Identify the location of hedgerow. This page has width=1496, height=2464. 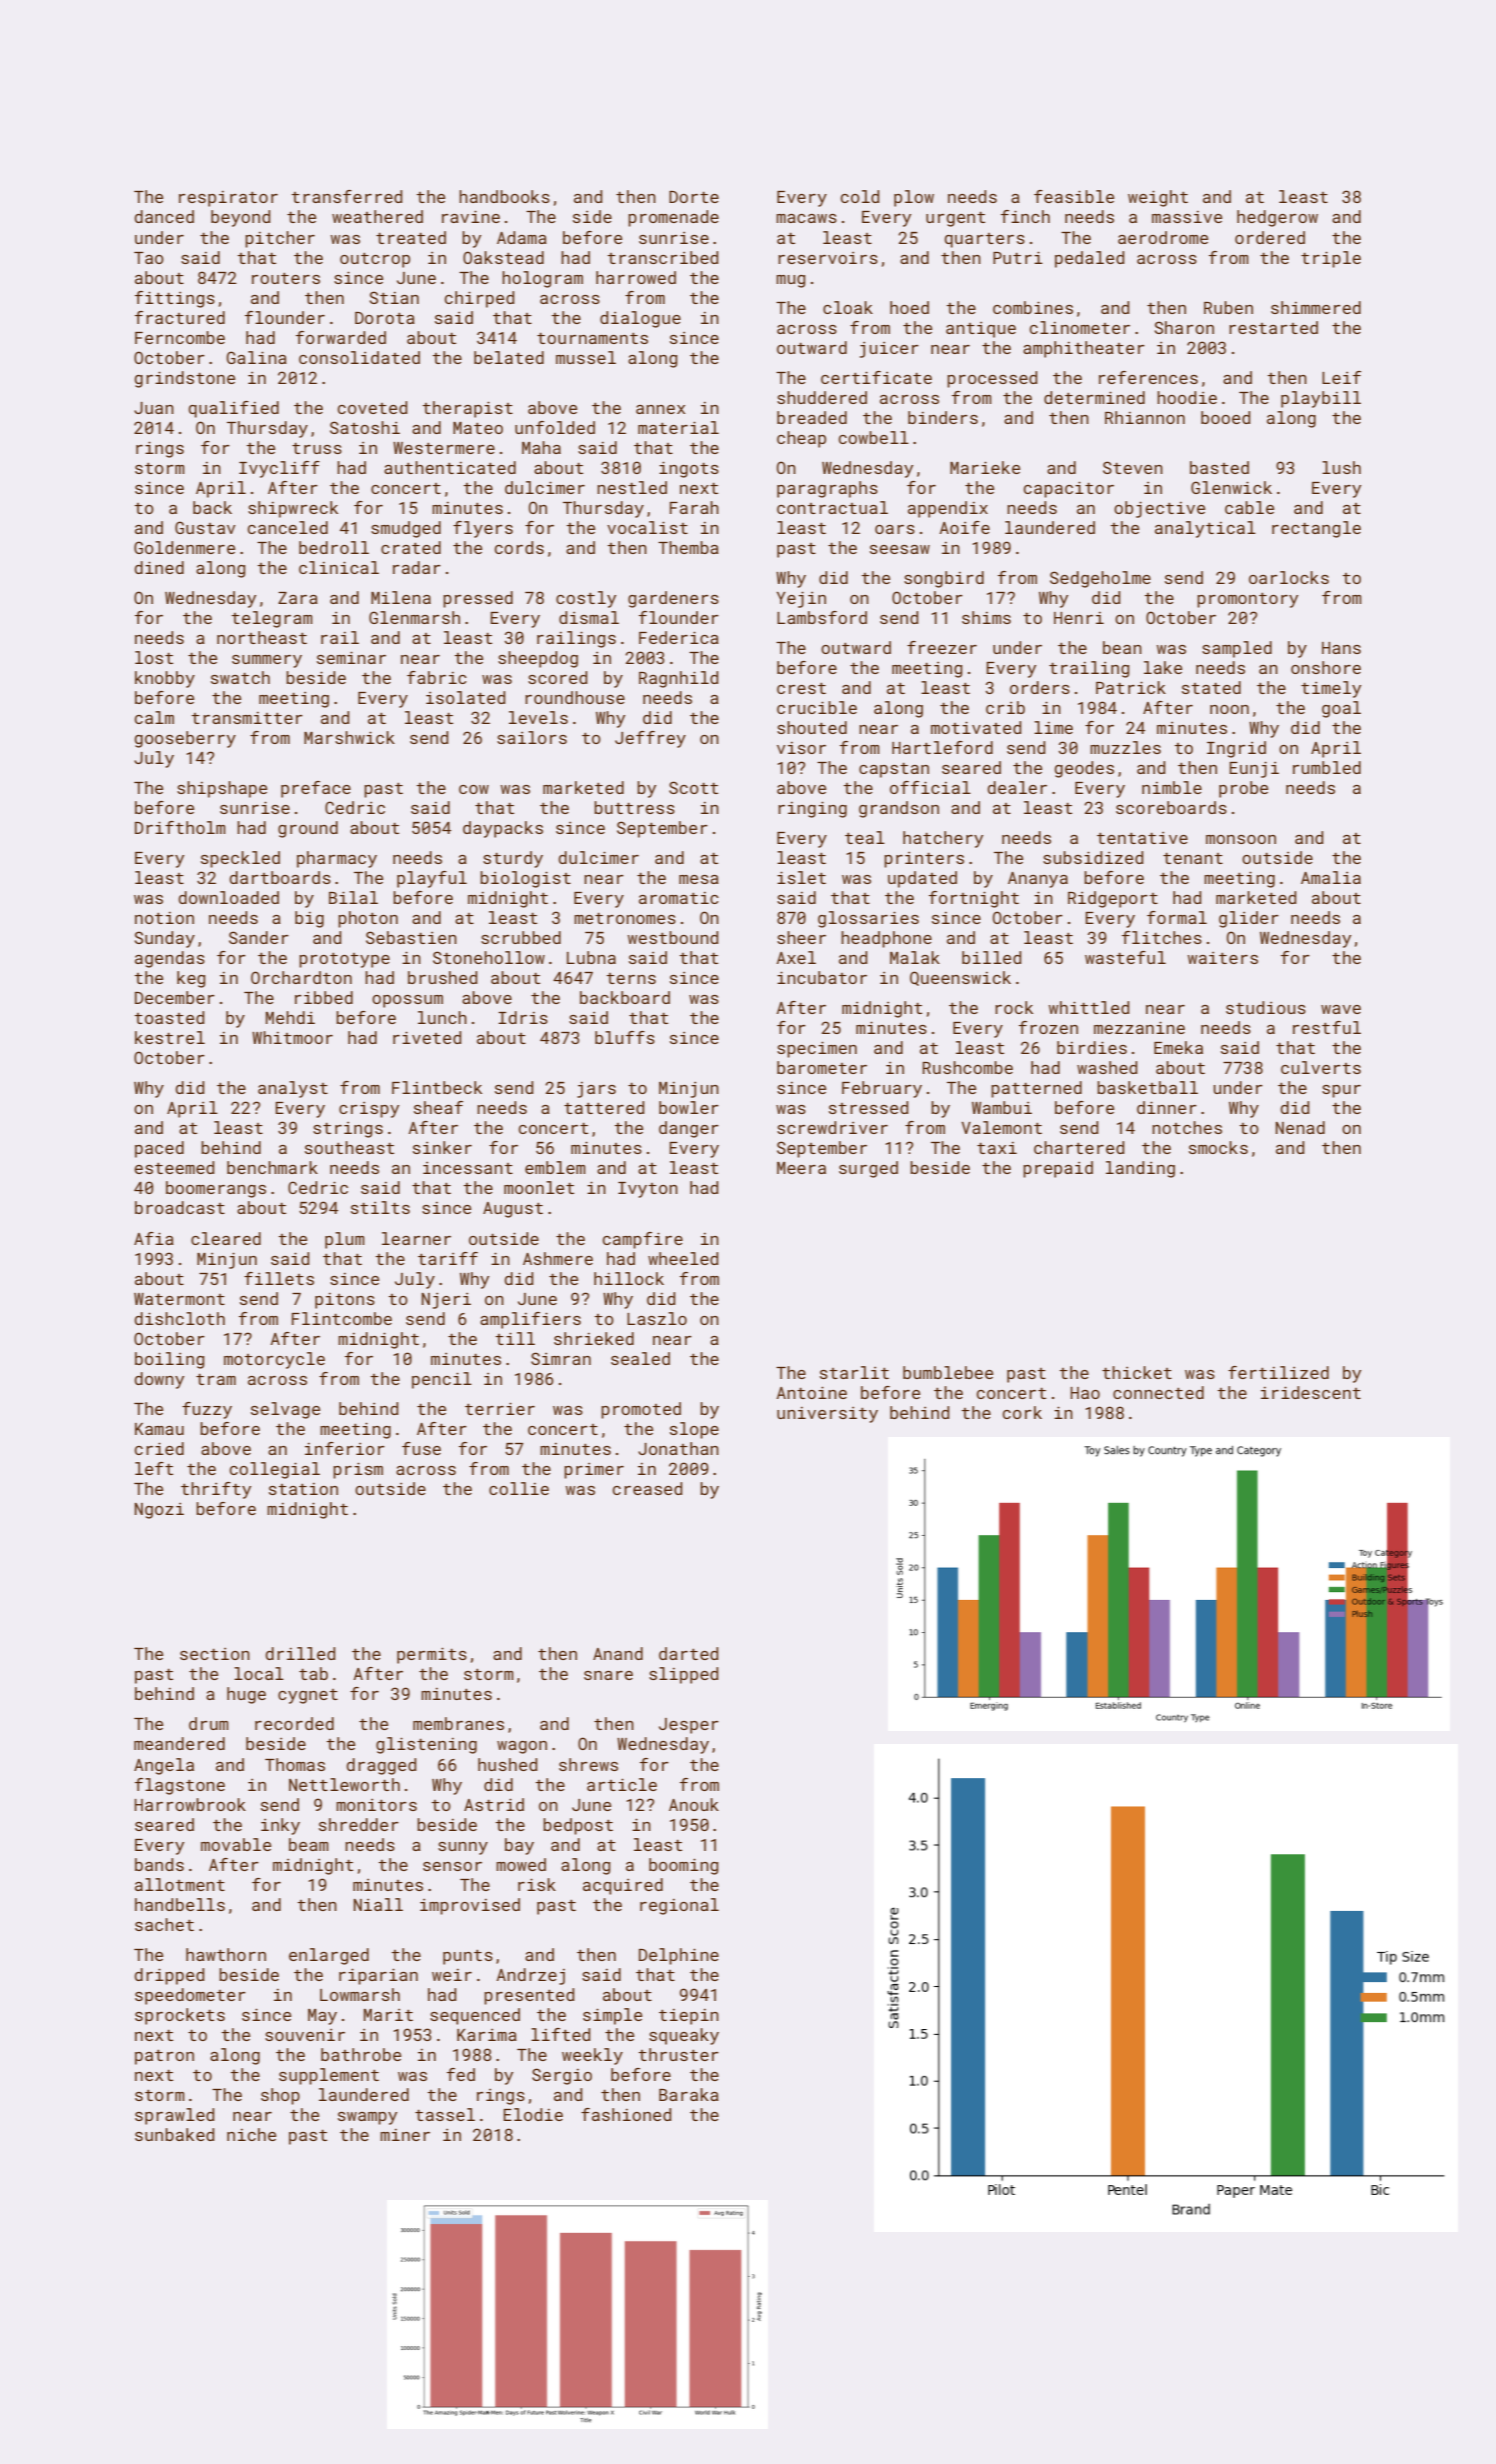
(1277, 218).
